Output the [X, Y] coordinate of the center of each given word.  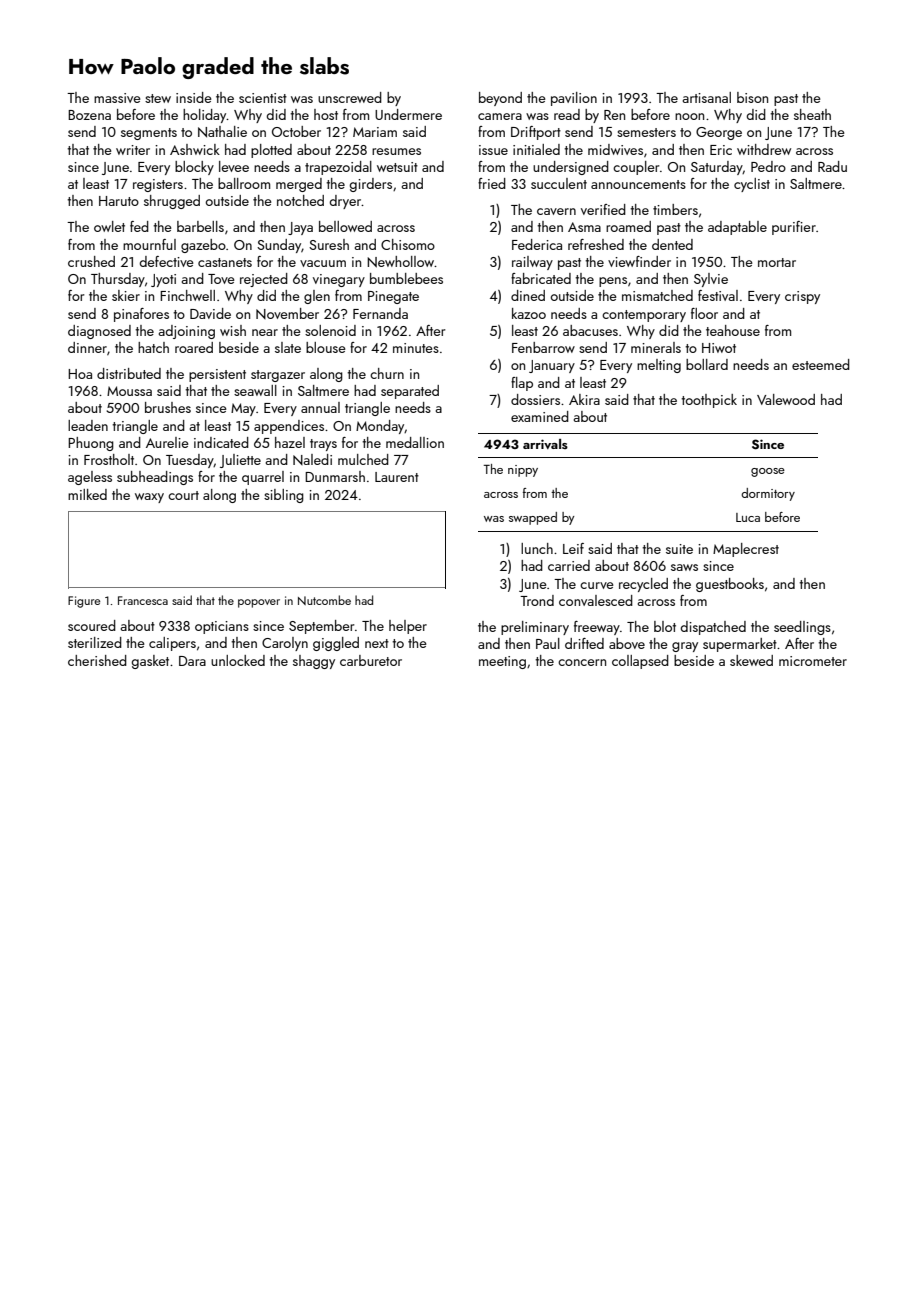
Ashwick [195, 149]
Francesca [143, 600]
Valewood [786, 399]
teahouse [733, 330]
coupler [636, 168]
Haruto [119, 201]
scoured [92, 625]
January [552, 366]
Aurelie [167, 442]
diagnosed [99, 332]
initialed [536, 149]
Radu [832, 166]
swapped [533, 518]
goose [768, 472]
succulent [559, 183]
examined [540, 416]
